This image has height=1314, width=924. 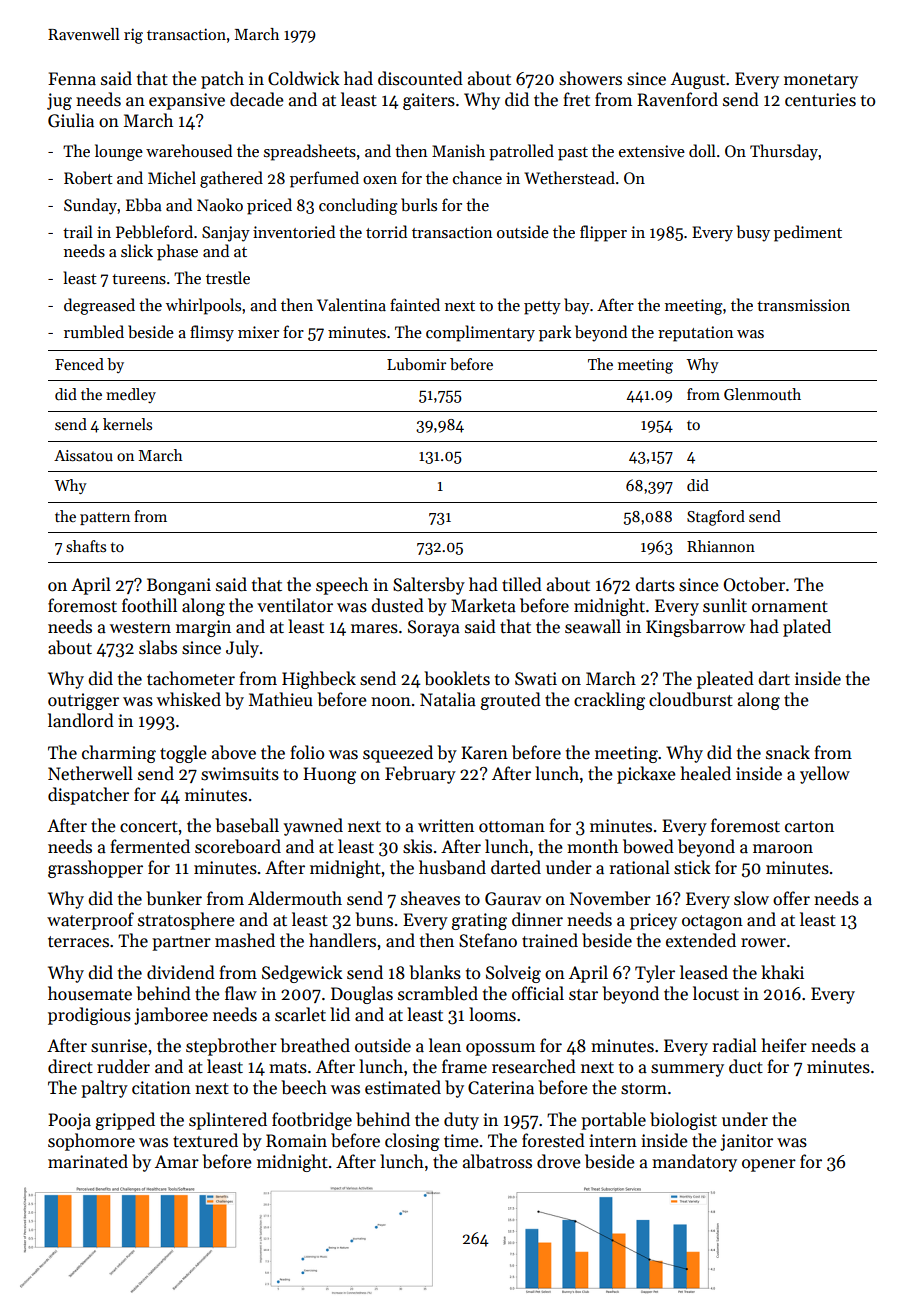 What do you see at coordinates (762, 394) in the image?
I see `Glenmouth` at bounding box center [762, 394].
